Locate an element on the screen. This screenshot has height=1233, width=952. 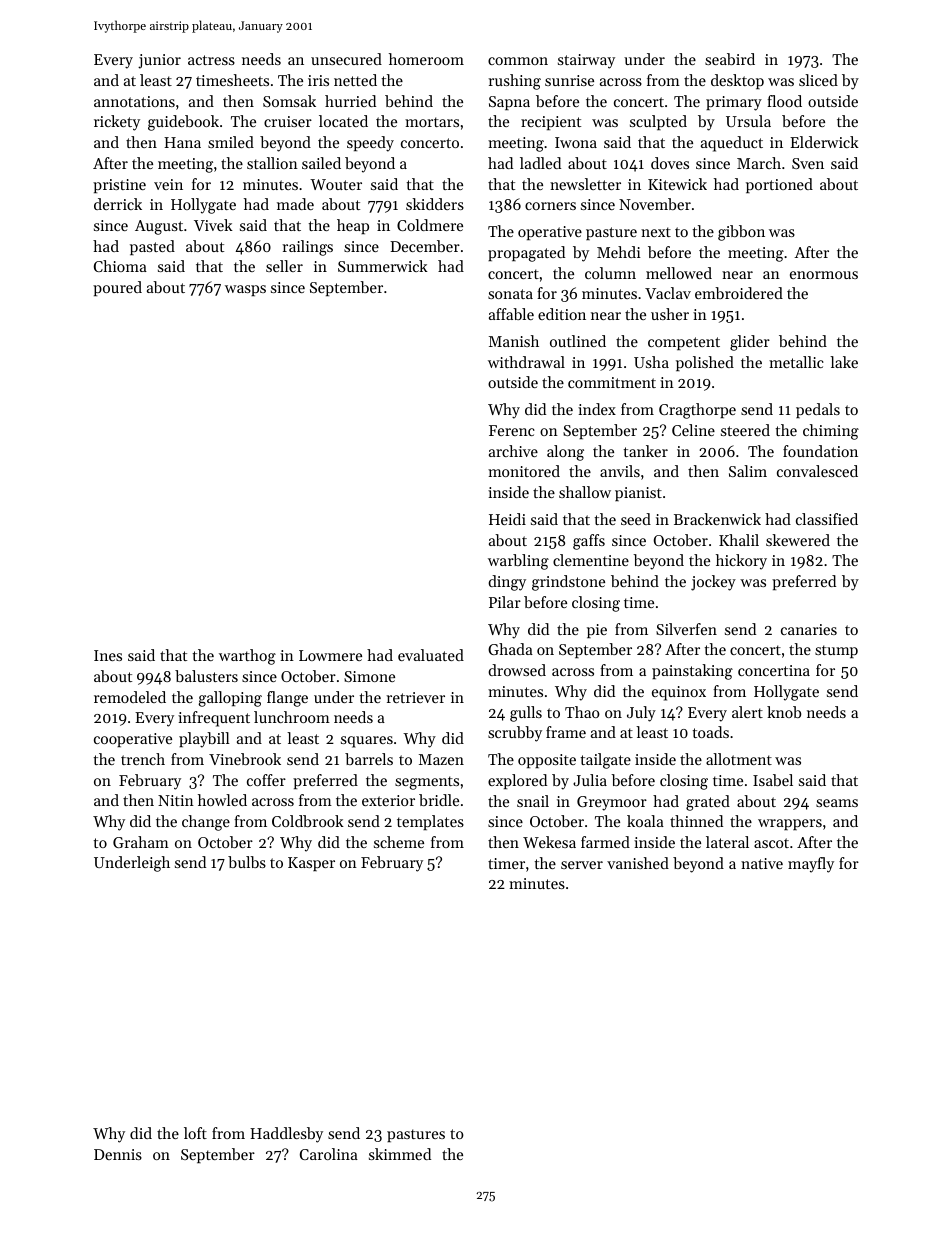
Carolina is located at coordinates (329, 1154).
